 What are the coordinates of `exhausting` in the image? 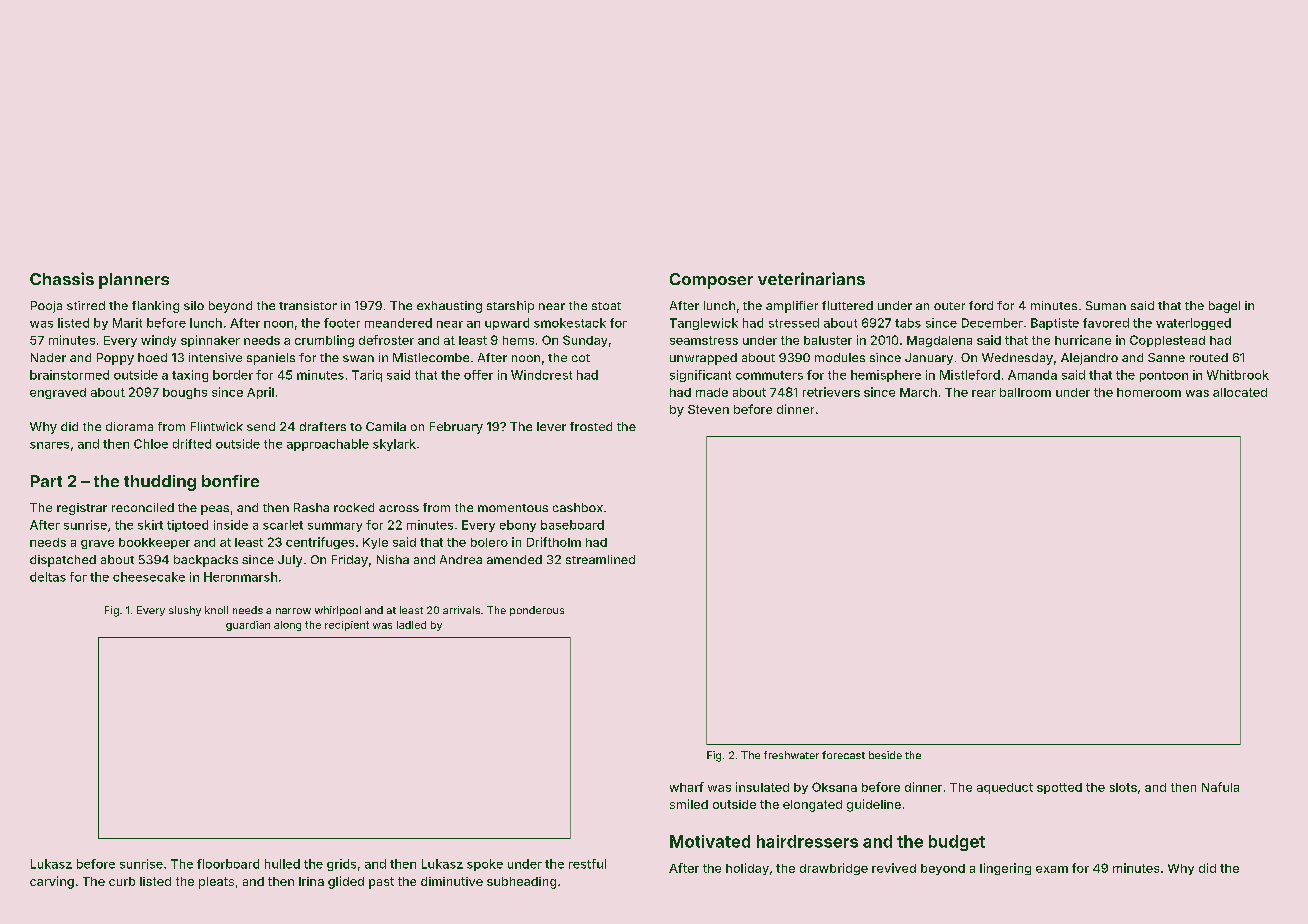 It's located at (449, 307).
